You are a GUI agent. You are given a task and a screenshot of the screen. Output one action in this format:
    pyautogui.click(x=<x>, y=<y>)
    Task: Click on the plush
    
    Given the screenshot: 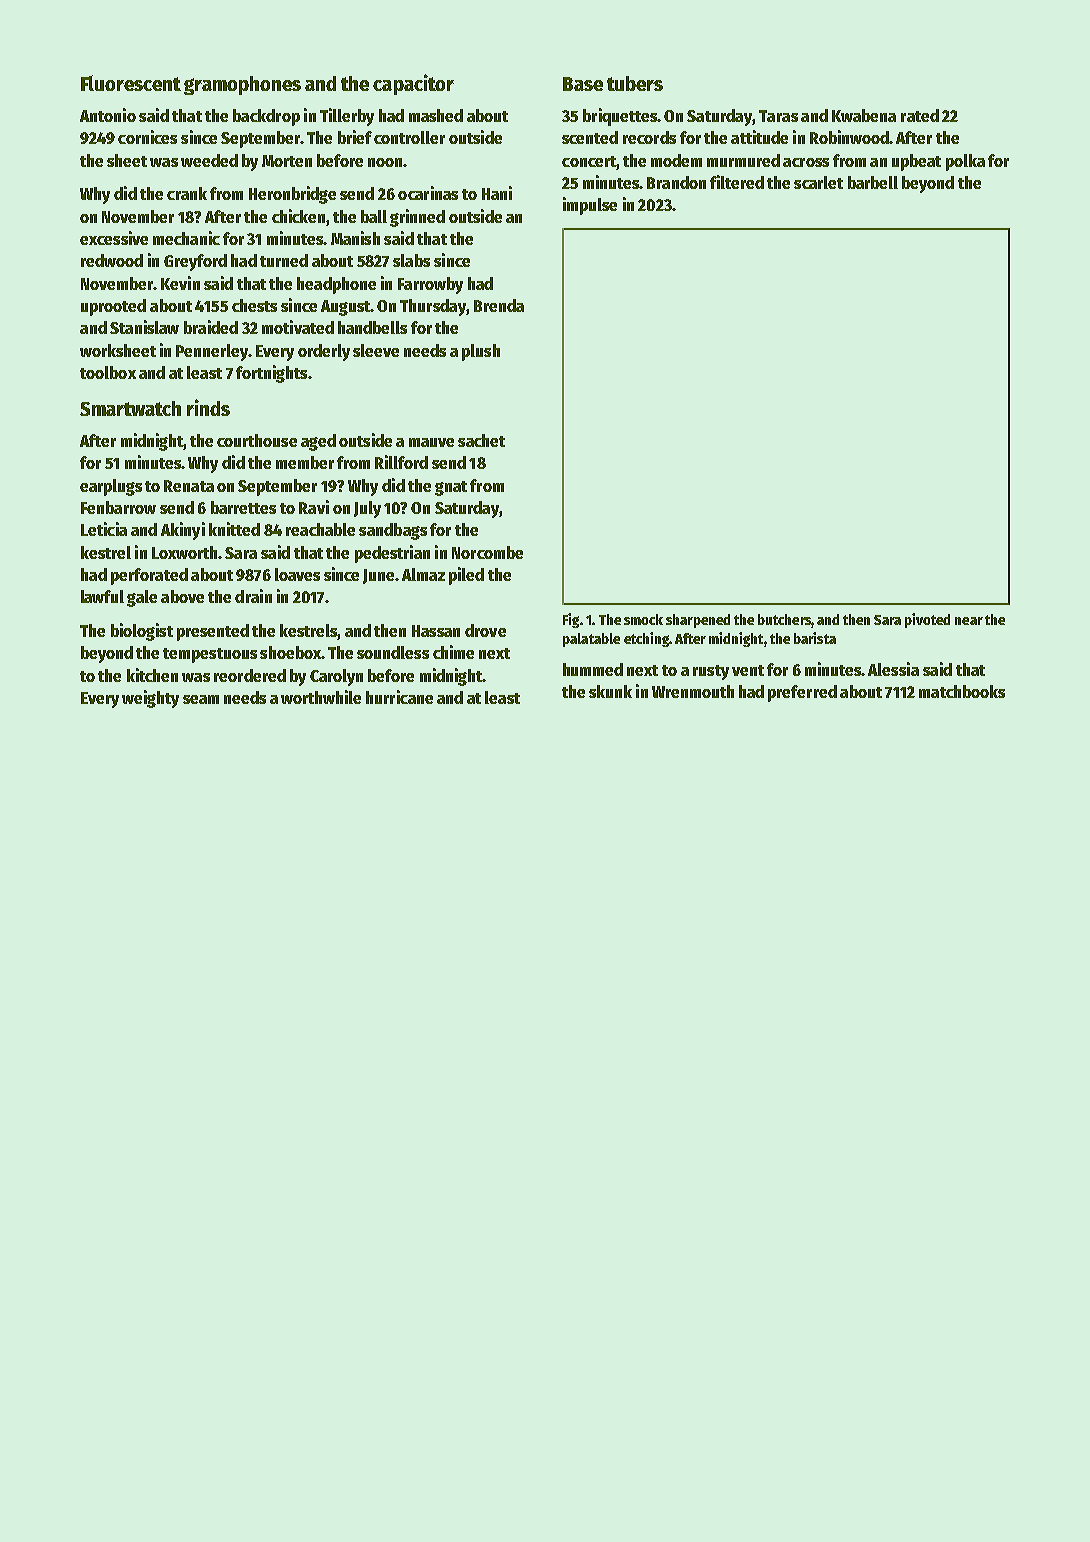 What is the action you would take?
    pyautogui.click(x=481, y=352)
